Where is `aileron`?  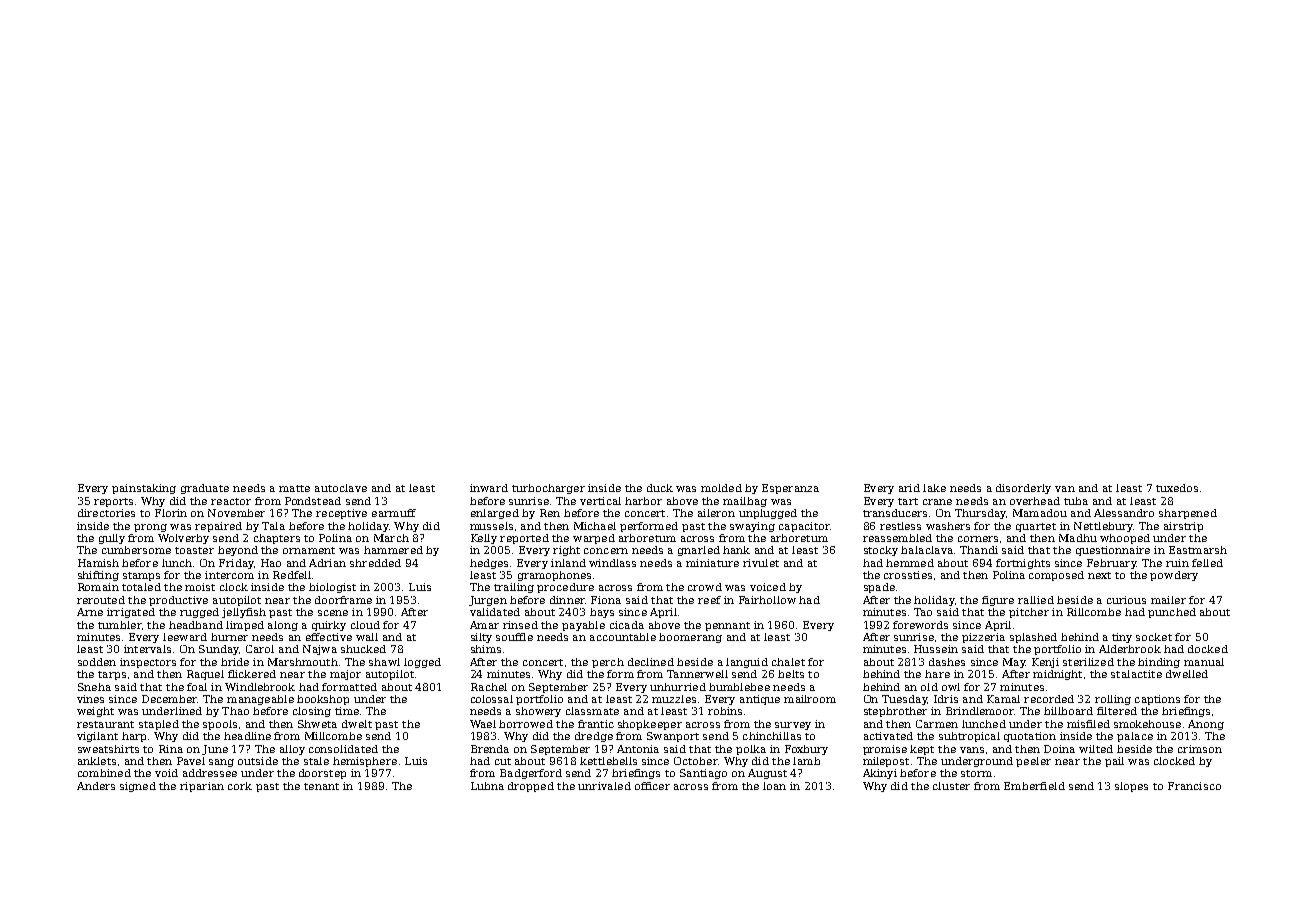 aileron is located at coordinates (716, 513).
